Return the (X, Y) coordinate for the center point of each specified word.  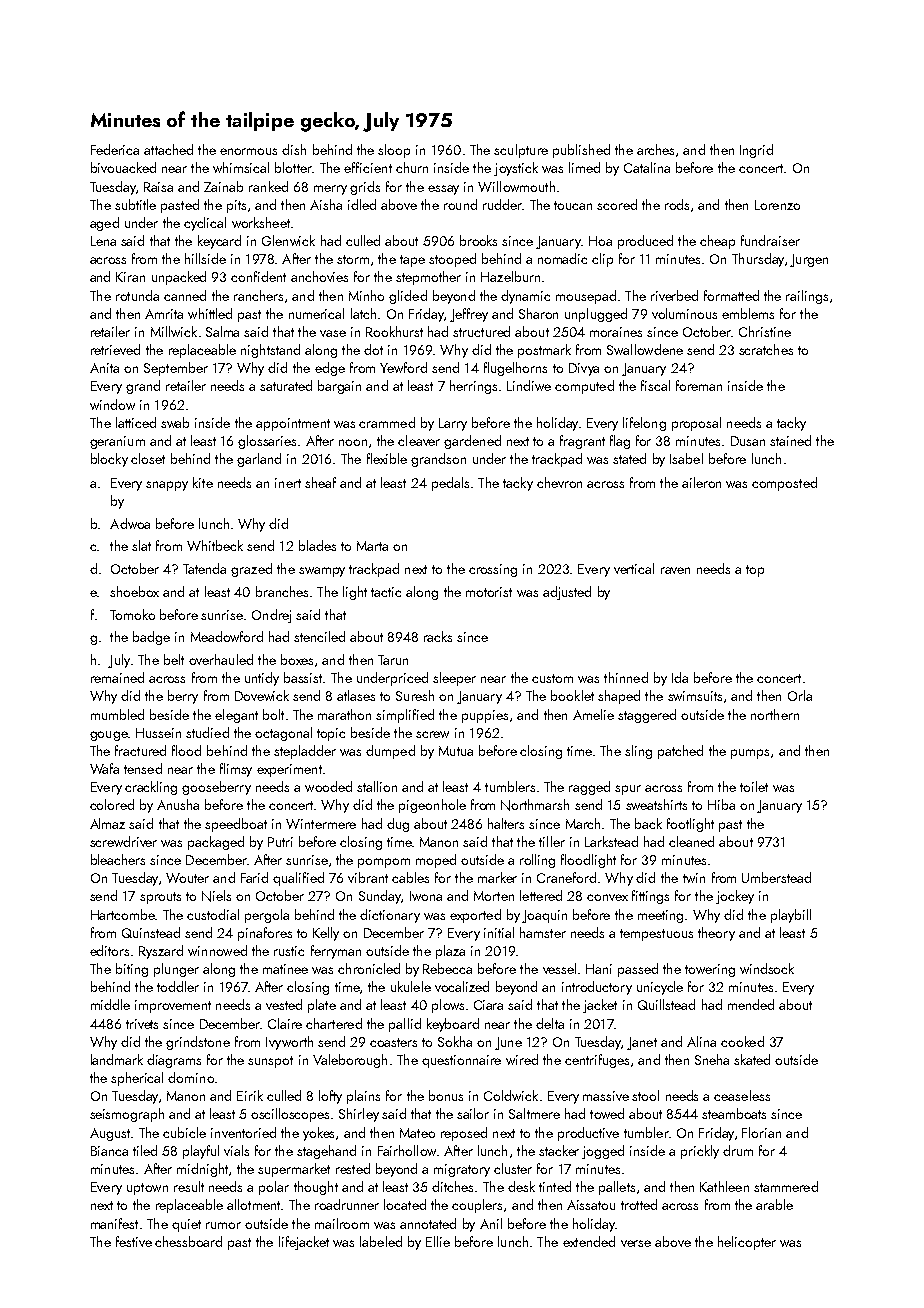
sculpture (521, 151)
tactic (386, 592)
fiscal (655, 385)
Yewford (403, 367)
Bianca (109, 1151)
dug (398, 825)
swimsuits (695, 696)
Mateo (417, 1133)
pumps (750, 754)
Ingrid (756, 151)
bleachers (118, 859)
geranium (117, 442)
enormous (248, 151)
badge (151, 638)
